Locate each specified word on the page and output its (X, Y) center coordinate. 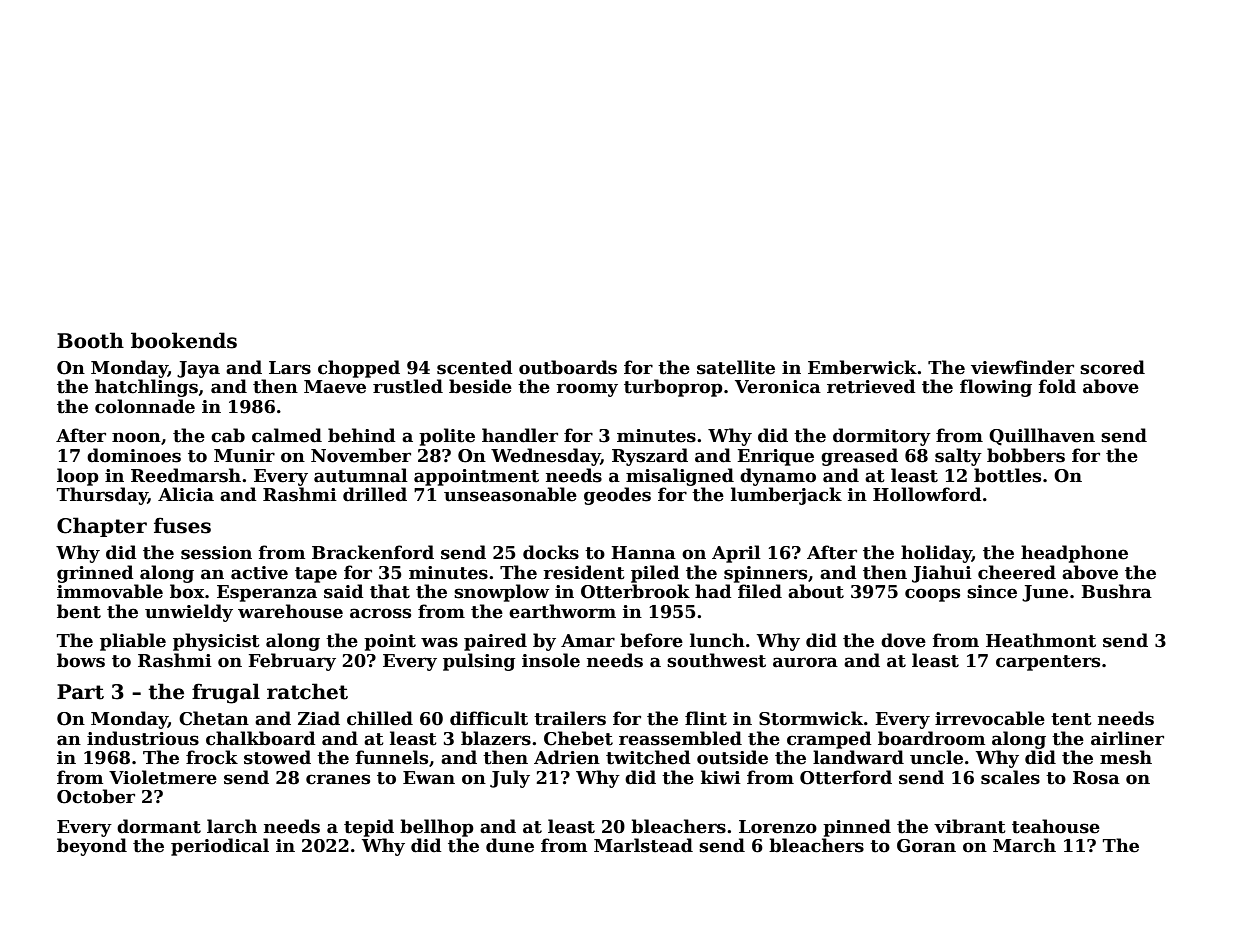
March (1024, 845)
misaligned (680, 477)
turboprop (673, 388)
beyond (92, 847)
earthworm (562, 611)
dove (903, 640)
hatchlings (146, 388)
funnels (392, 757)
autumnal (361, 475)
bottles (1007, 475)
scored (1112, 367)
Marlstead (643, 845)
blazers (496, 738)
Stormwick (811, 718)
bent (79, 611)
